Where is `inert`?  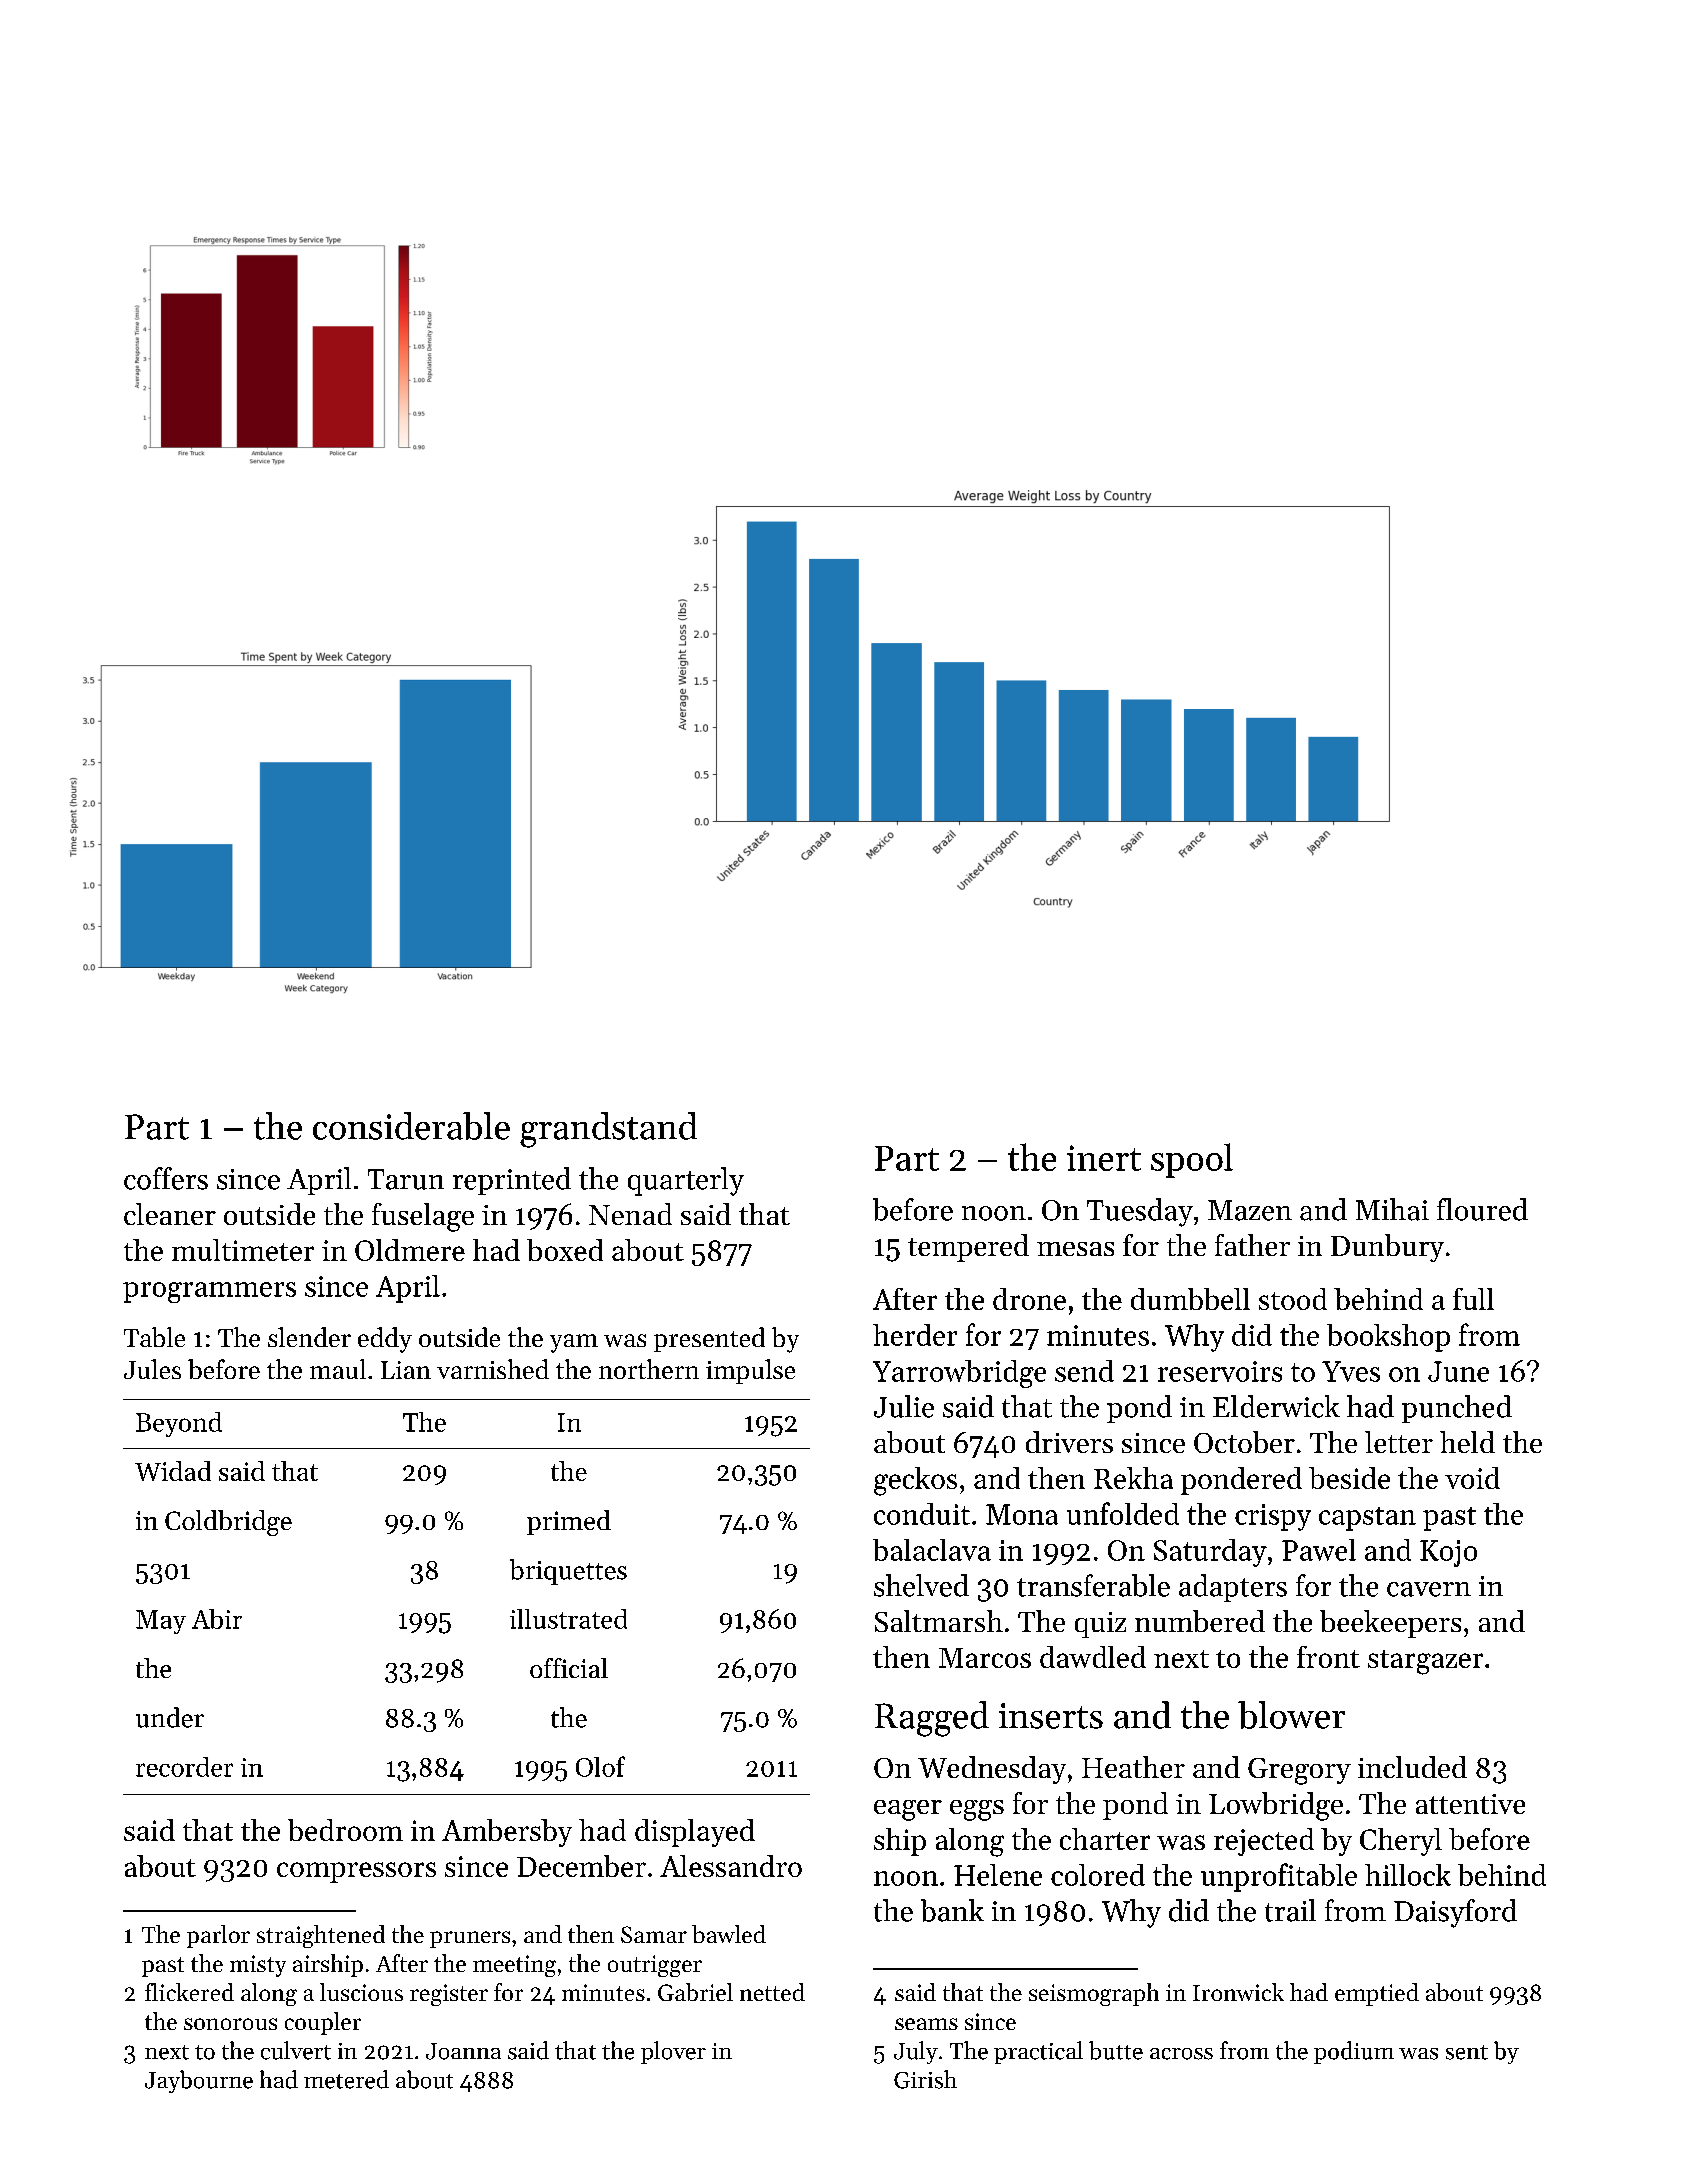 inert is located at coordinates (1104, 1158).
